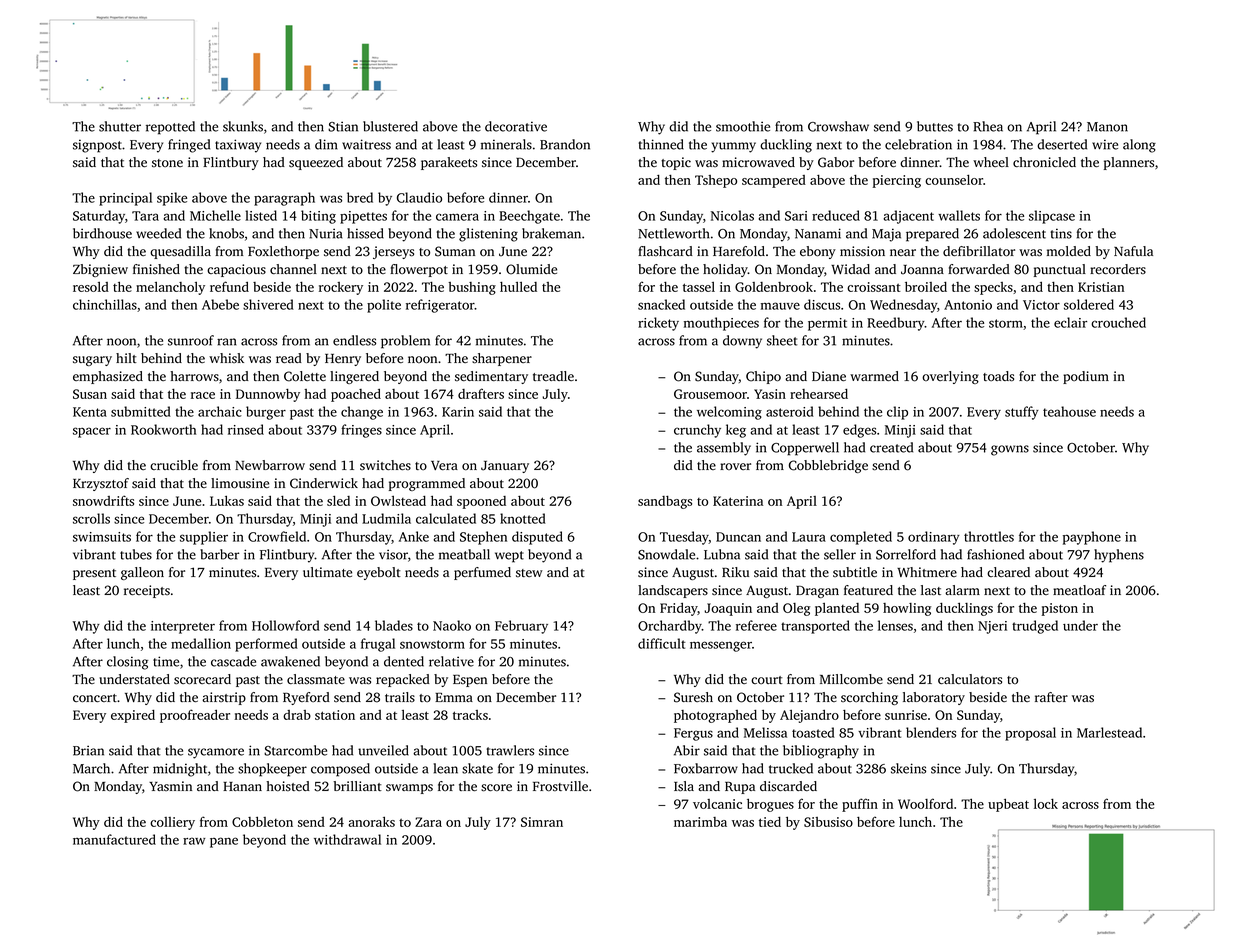 This document has height=952, width=1233. Describe the element at coordinates (372, 822) in the document. I see `anoraks` at that location.
